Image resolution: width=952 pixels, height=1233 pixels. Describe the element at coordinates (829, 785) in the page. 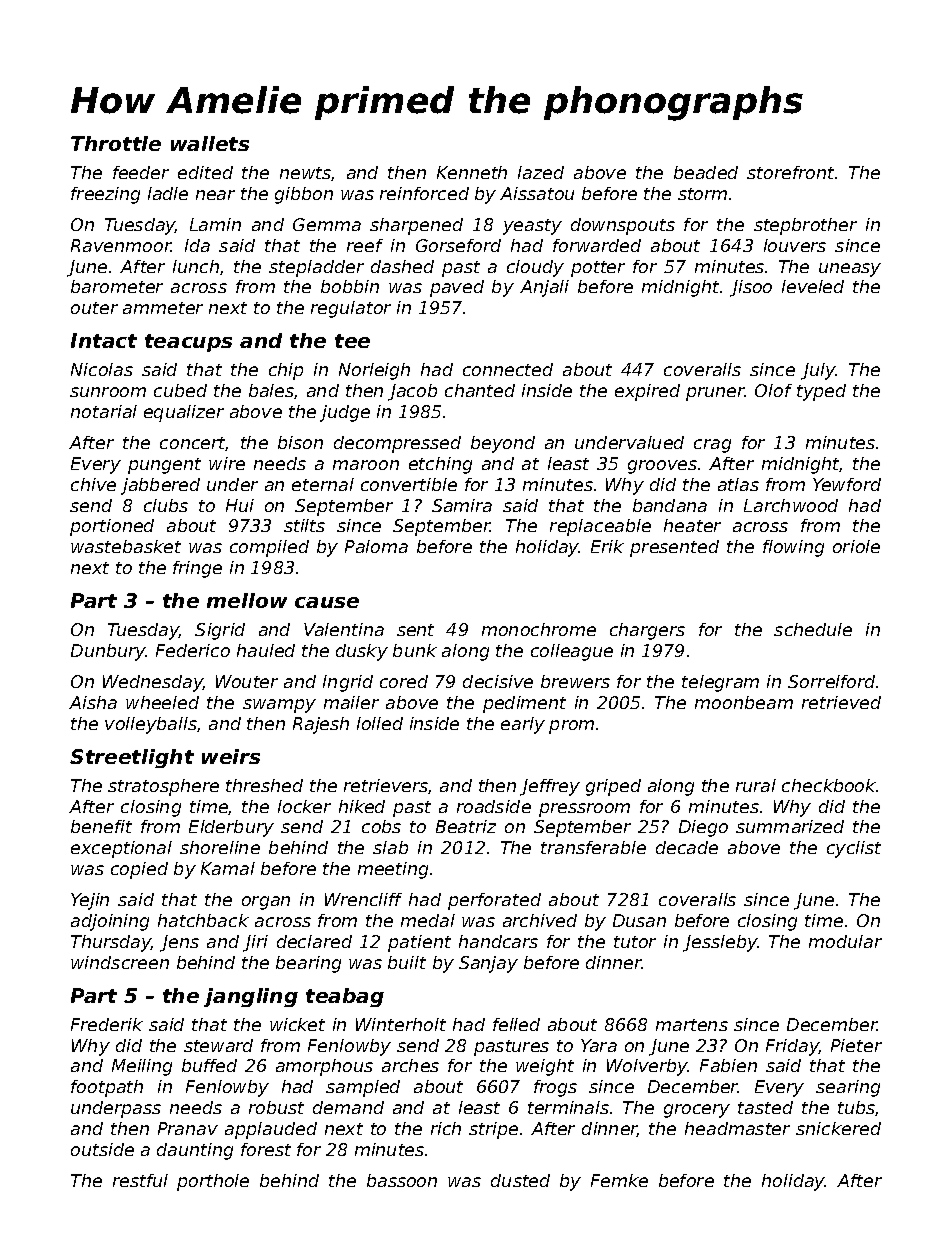

I see `checkbook` at that location.
